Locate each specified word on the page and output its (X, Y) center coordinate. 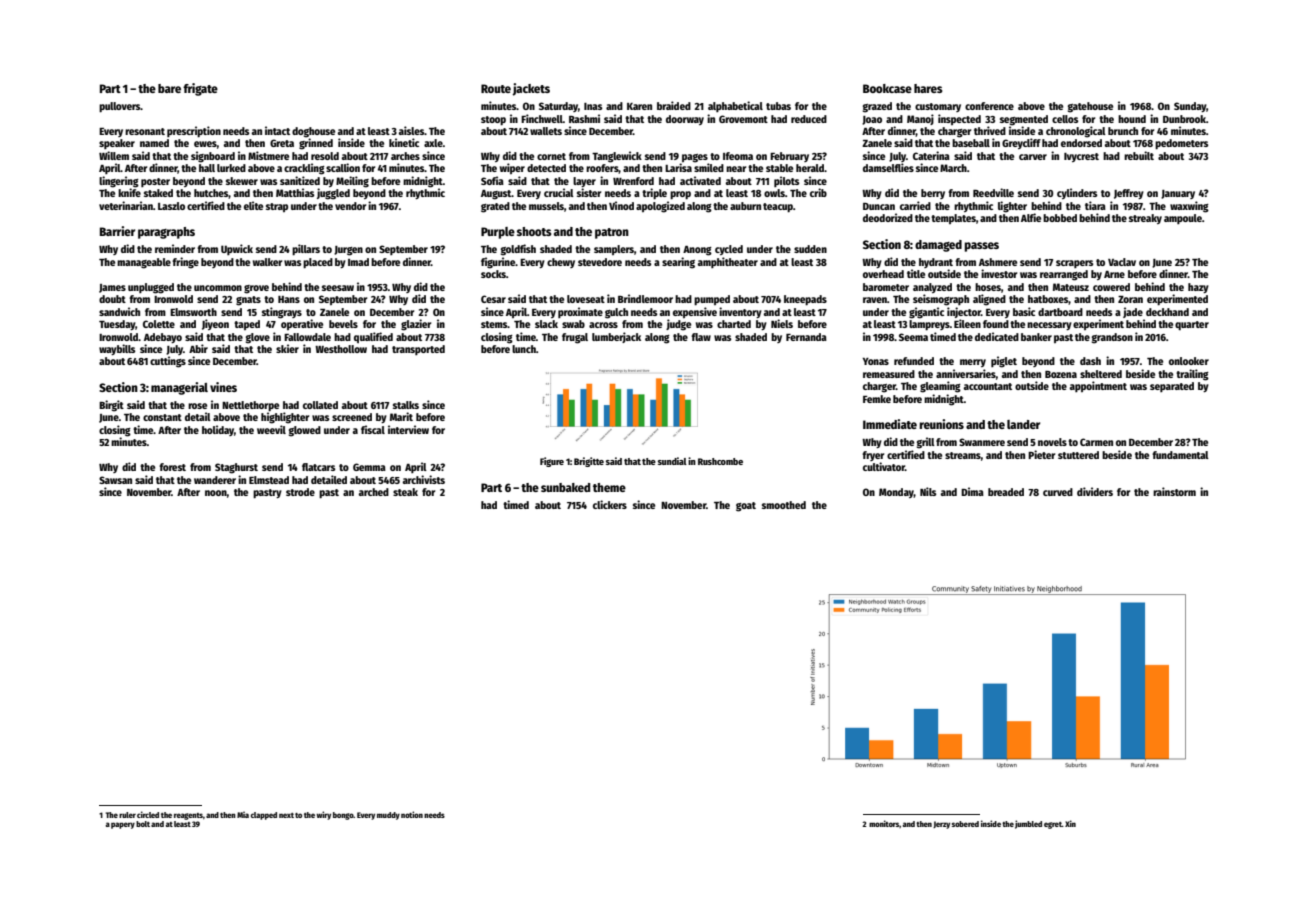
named (154, 143)
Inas (593, 106)
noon (216, 493)
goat (746, 507)
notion (412, 814)
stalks (406, 405)
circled (148, 814)
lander (1023, 424)
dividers (1095, 491)
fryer (873, 456)
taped (247, 325)
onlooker (1189, 361)
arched (374, 492)
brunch (1123, 131)
